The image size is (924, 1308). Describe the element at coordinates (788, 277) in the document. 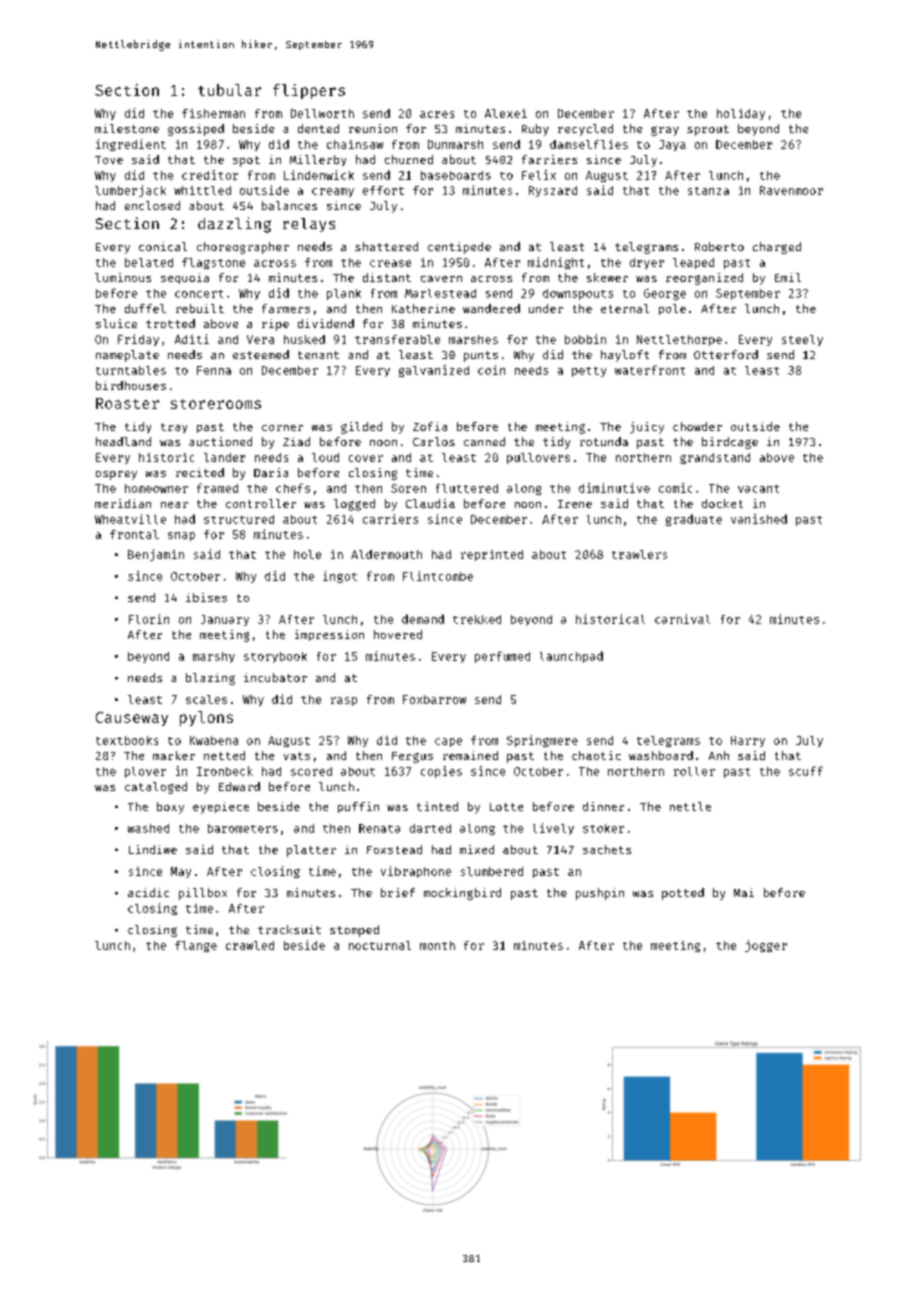

I see `Emil` at that location.
